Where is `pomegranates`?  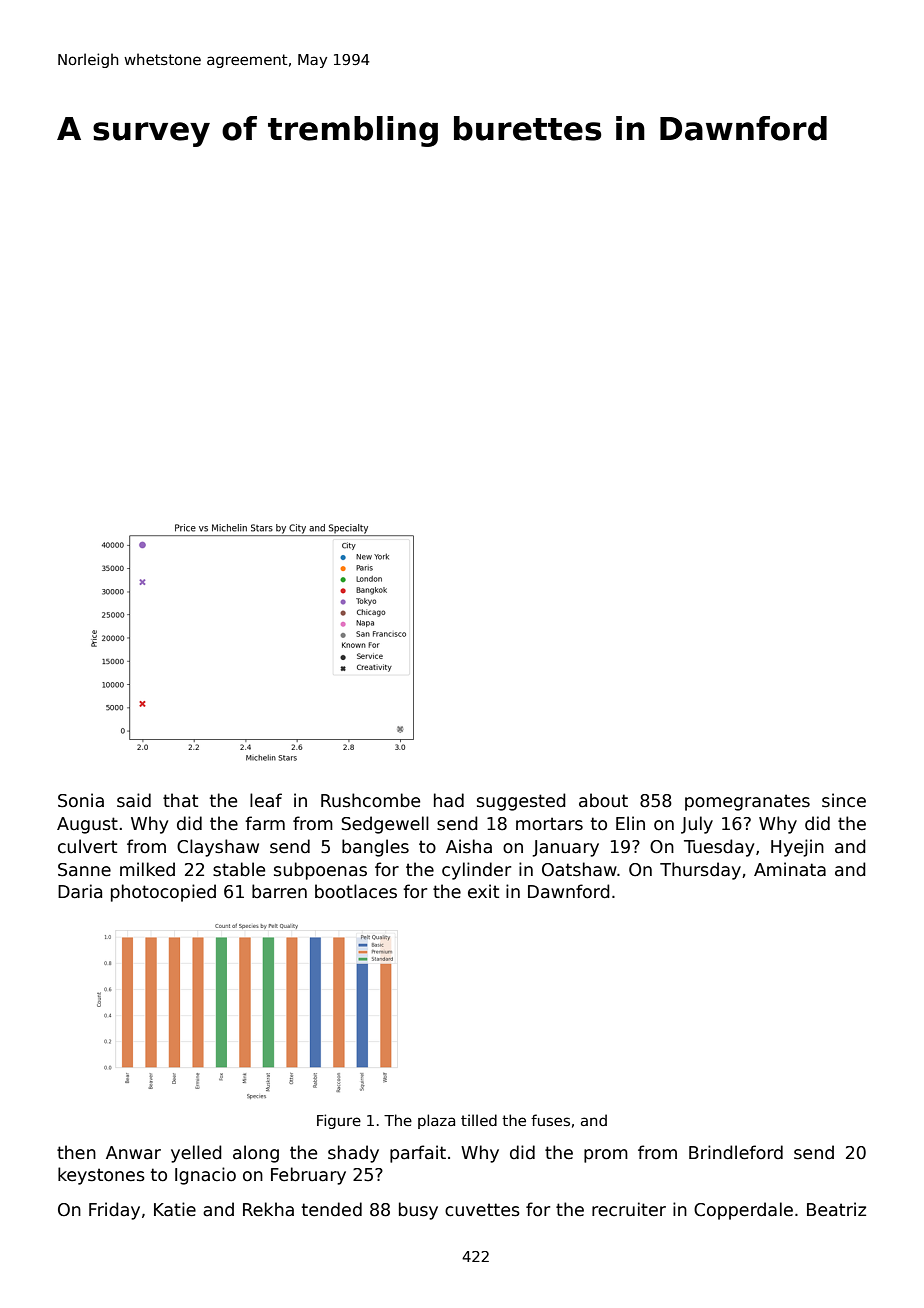 pomegranates is located at coordinates (747, 802).
